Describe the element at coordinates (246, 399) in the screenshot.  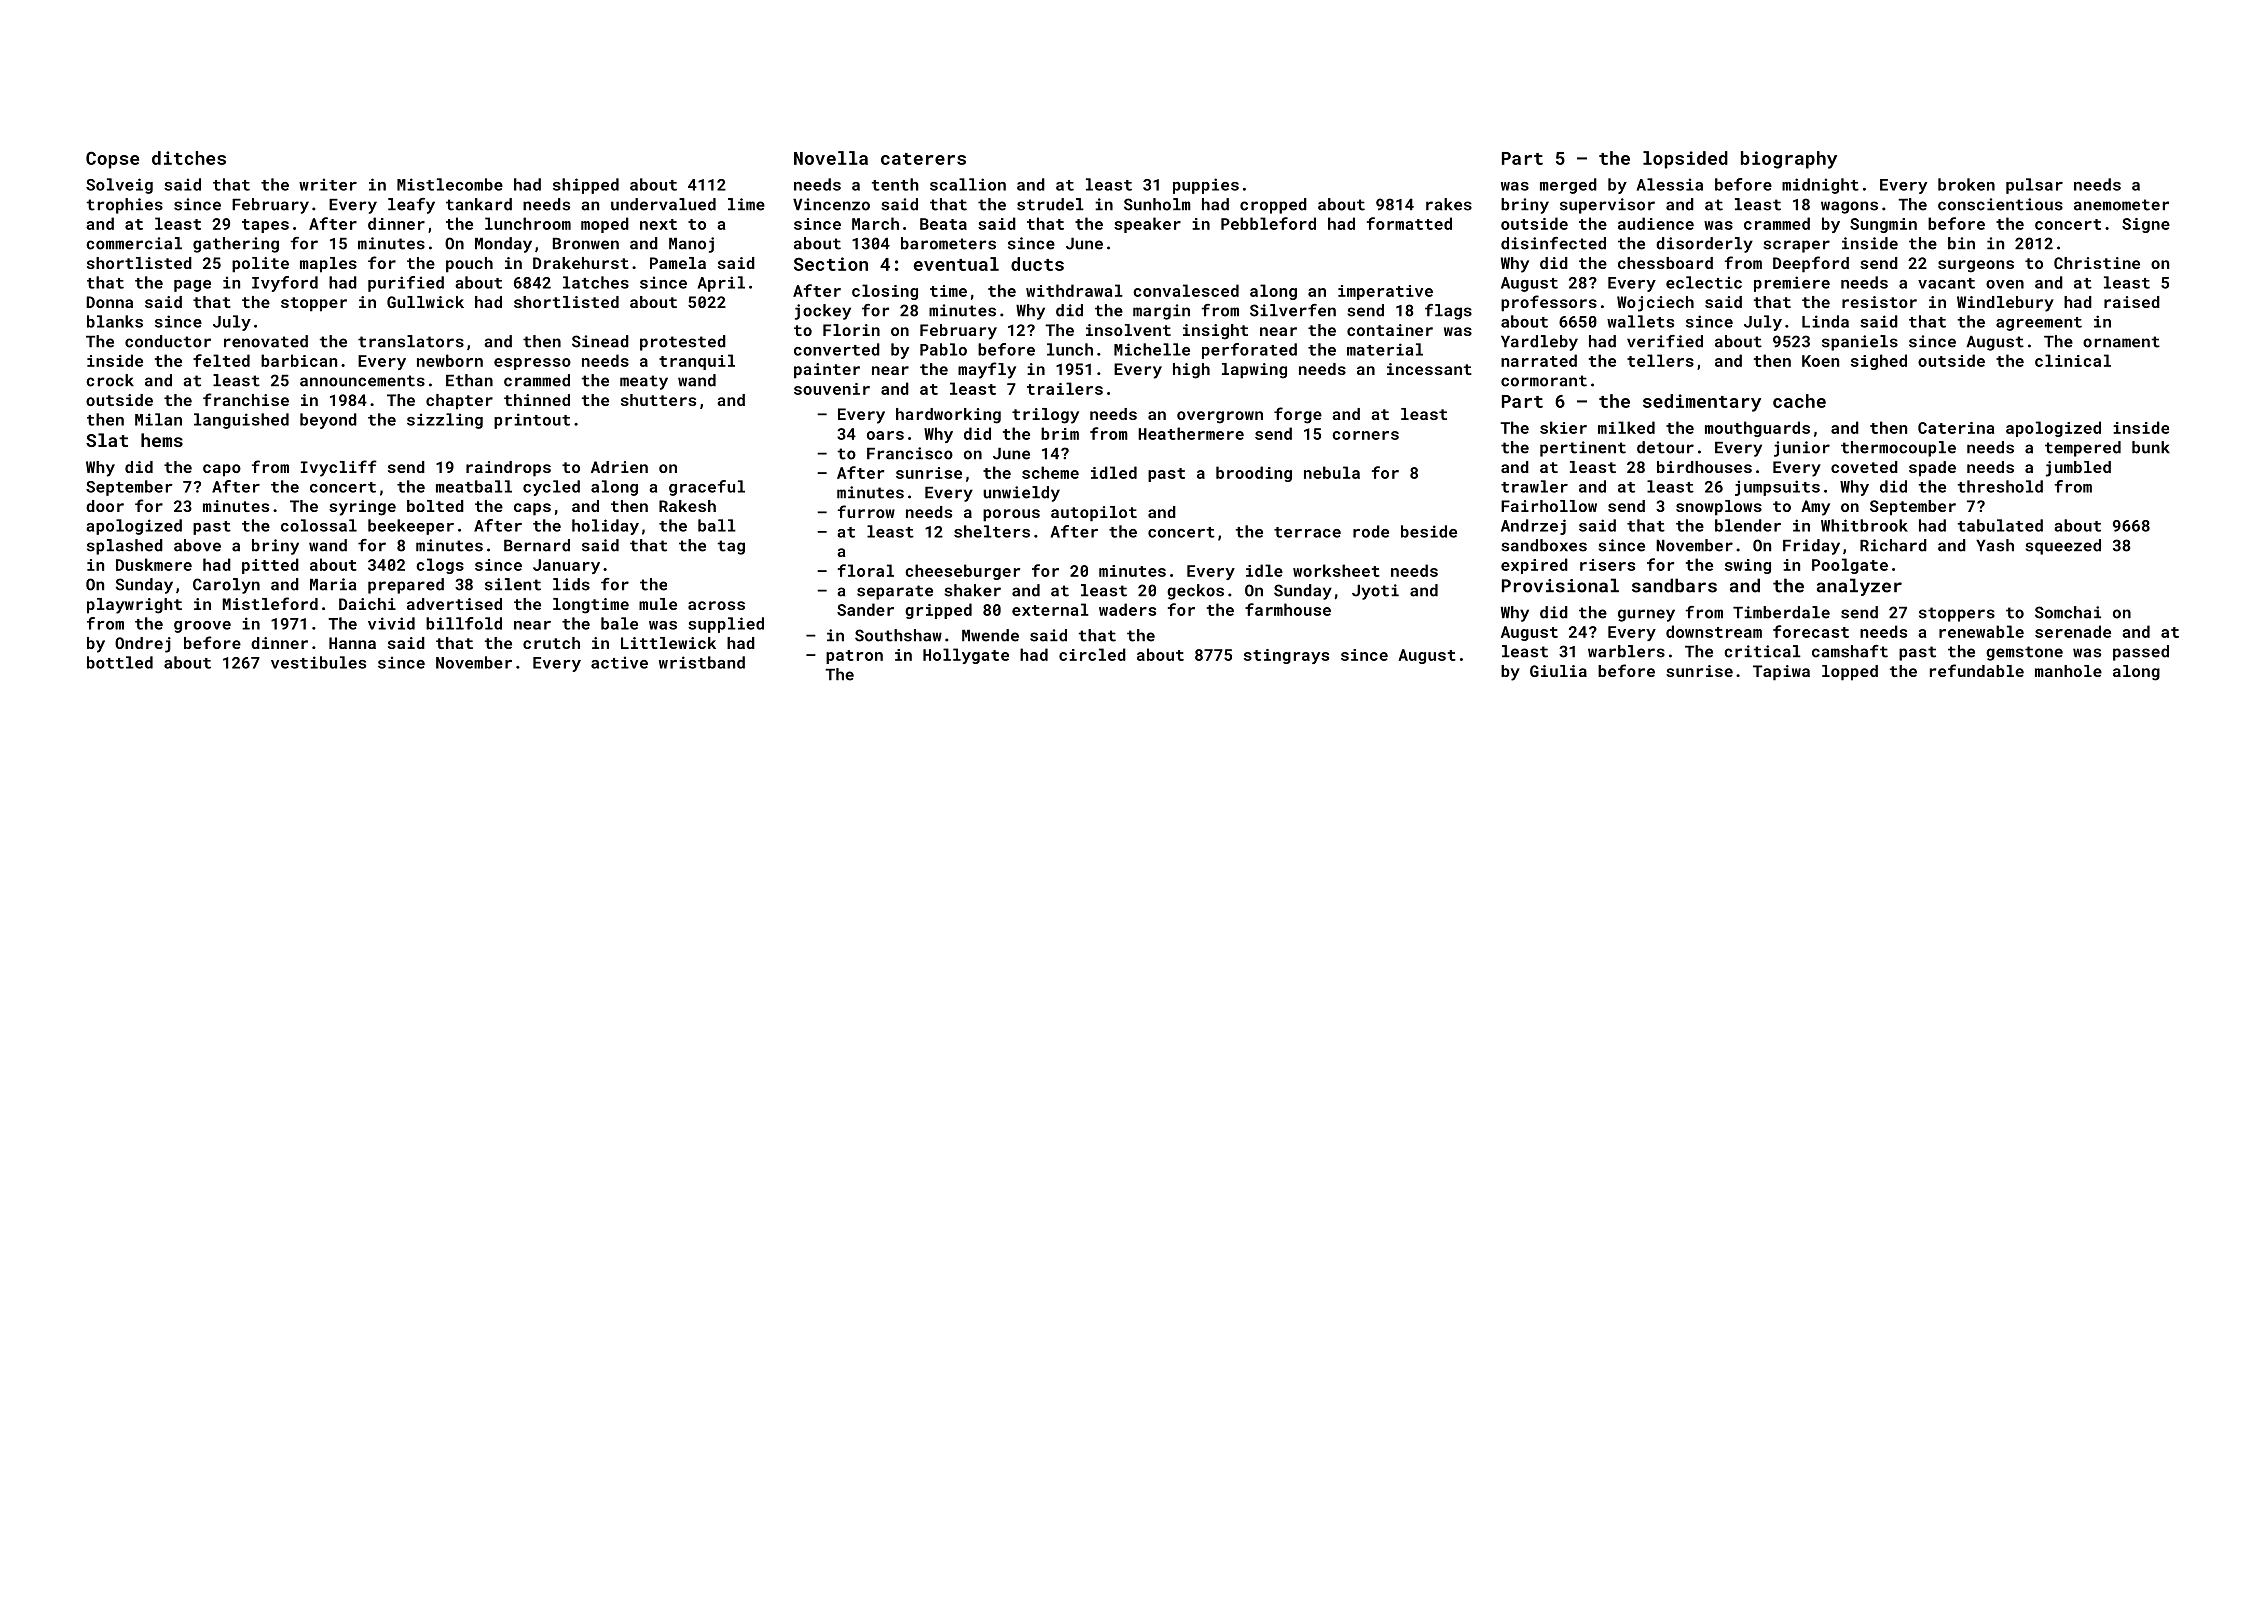
I see `franchise` at that location.
